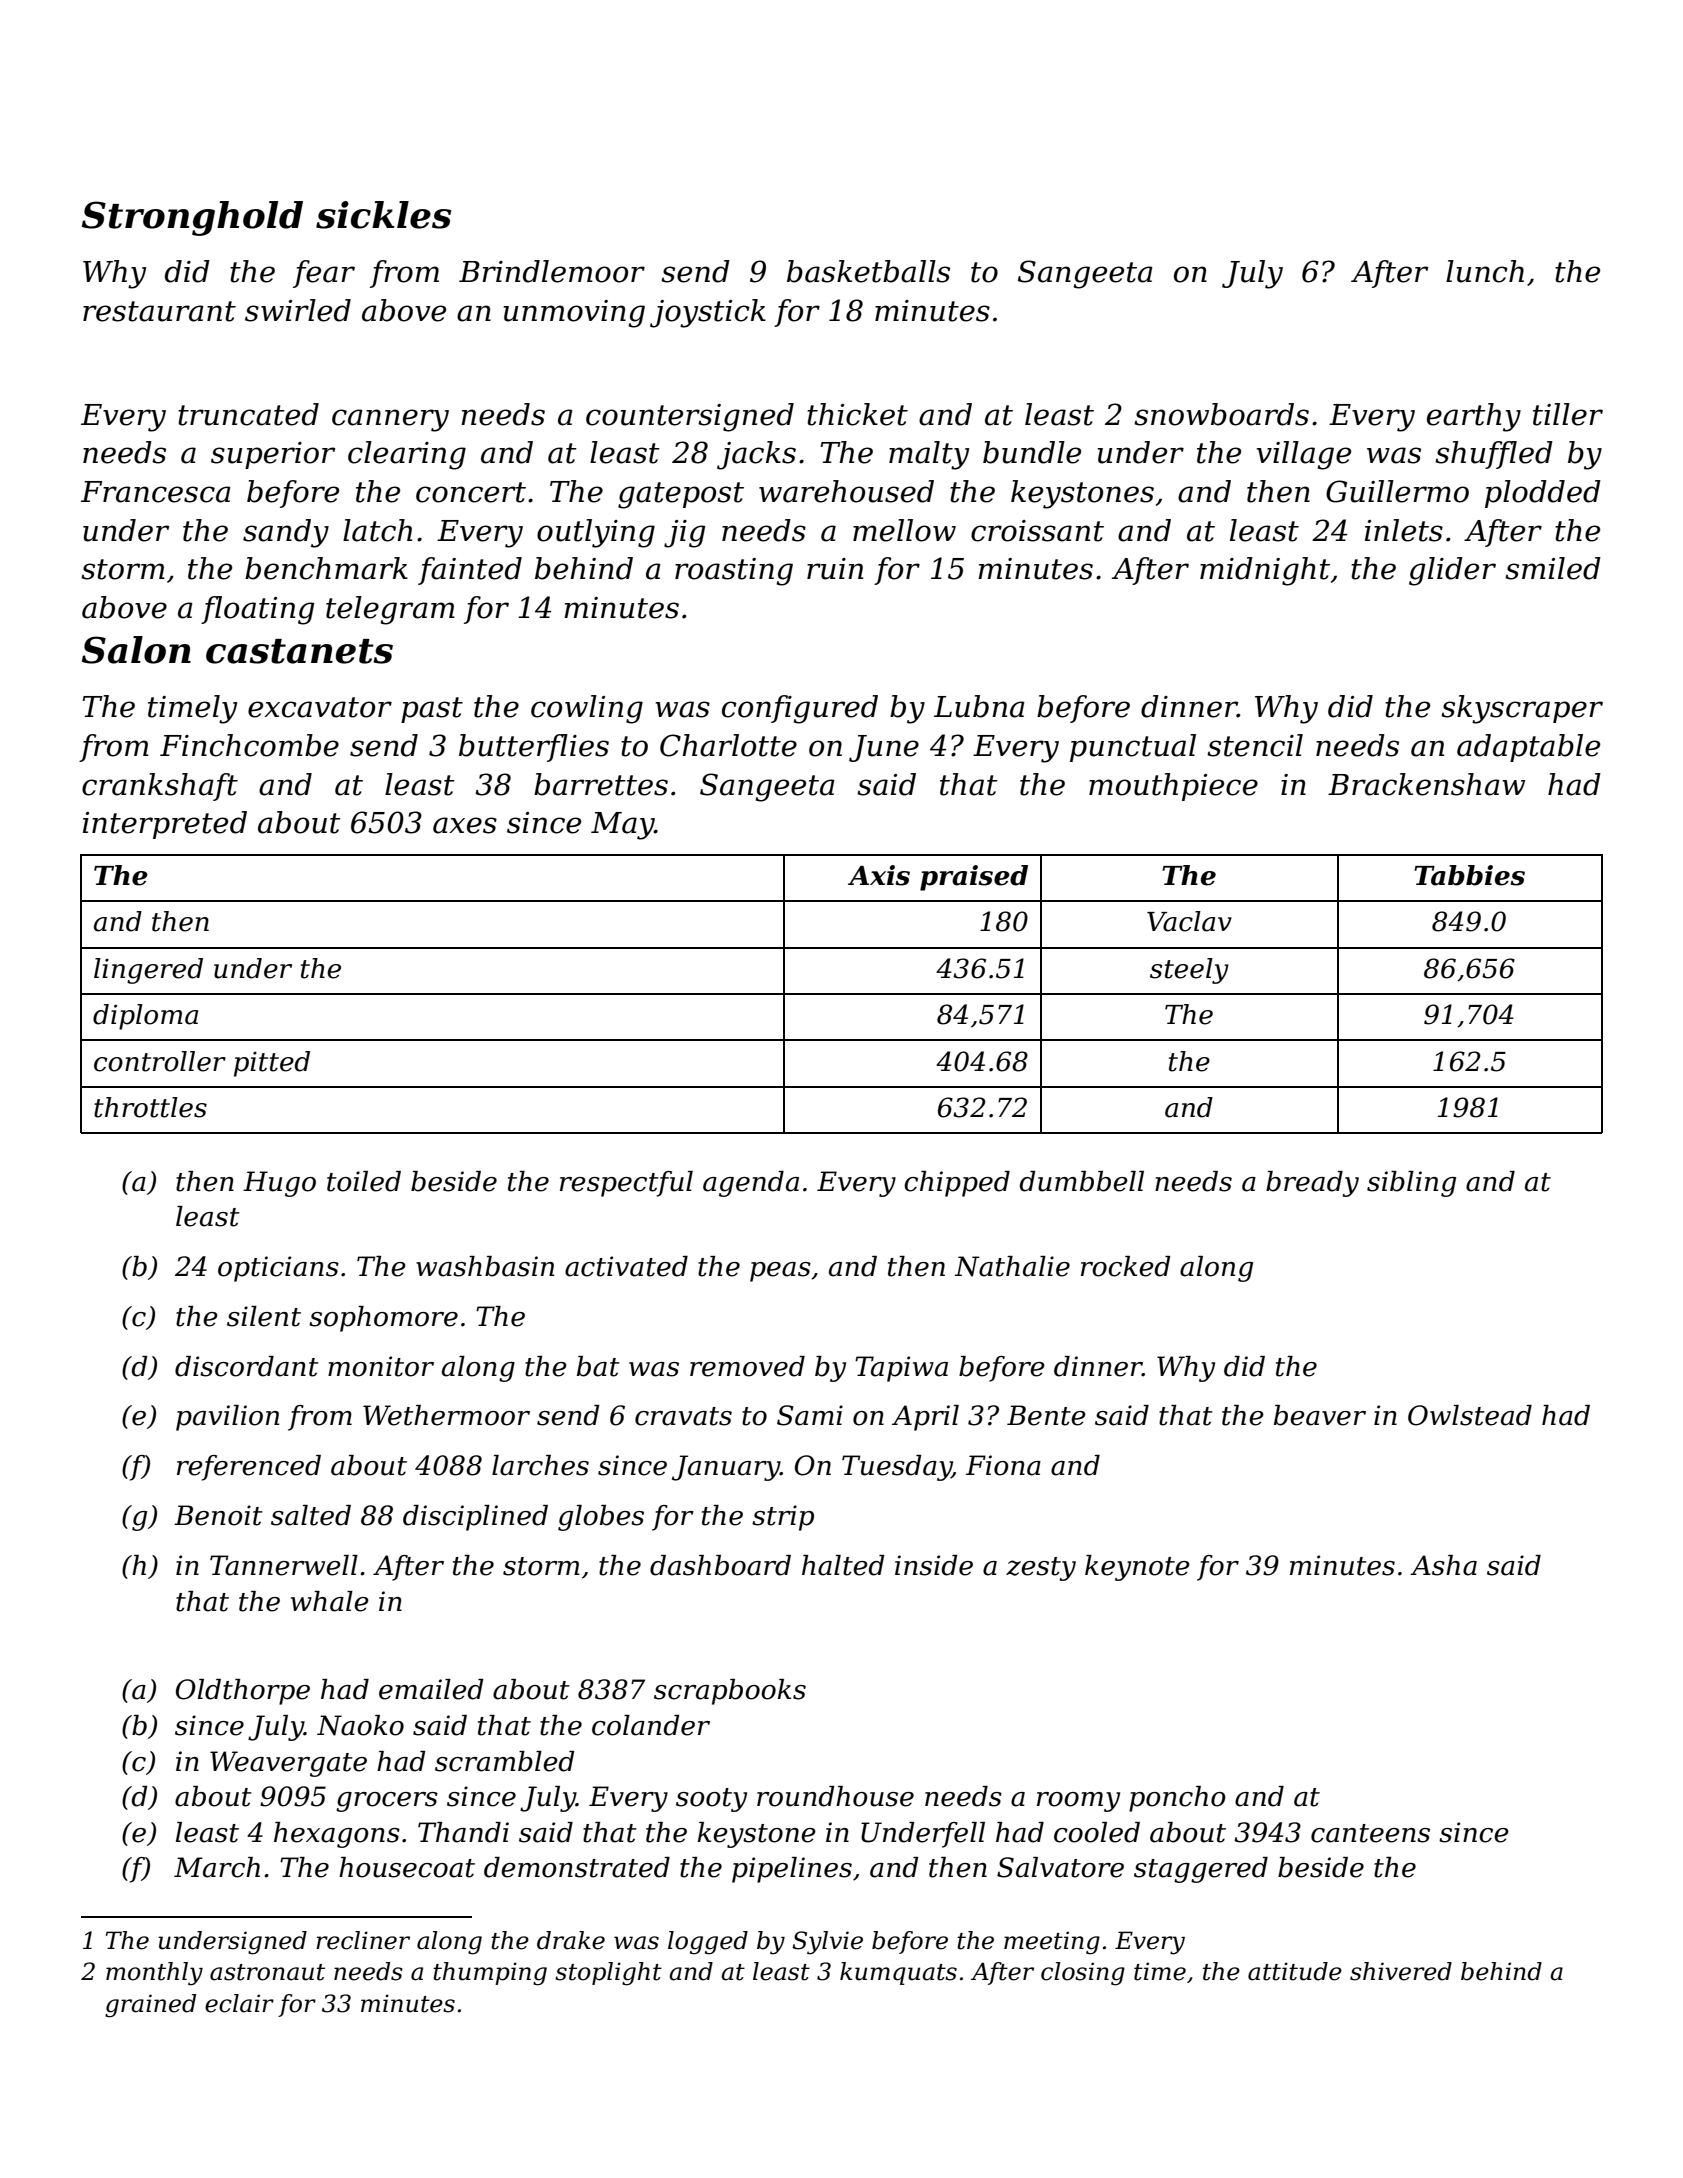 This page has width=1683, height=2178. Describe the element at coordinates (1370, 1833) in the page. I see `canteens` at that location.
